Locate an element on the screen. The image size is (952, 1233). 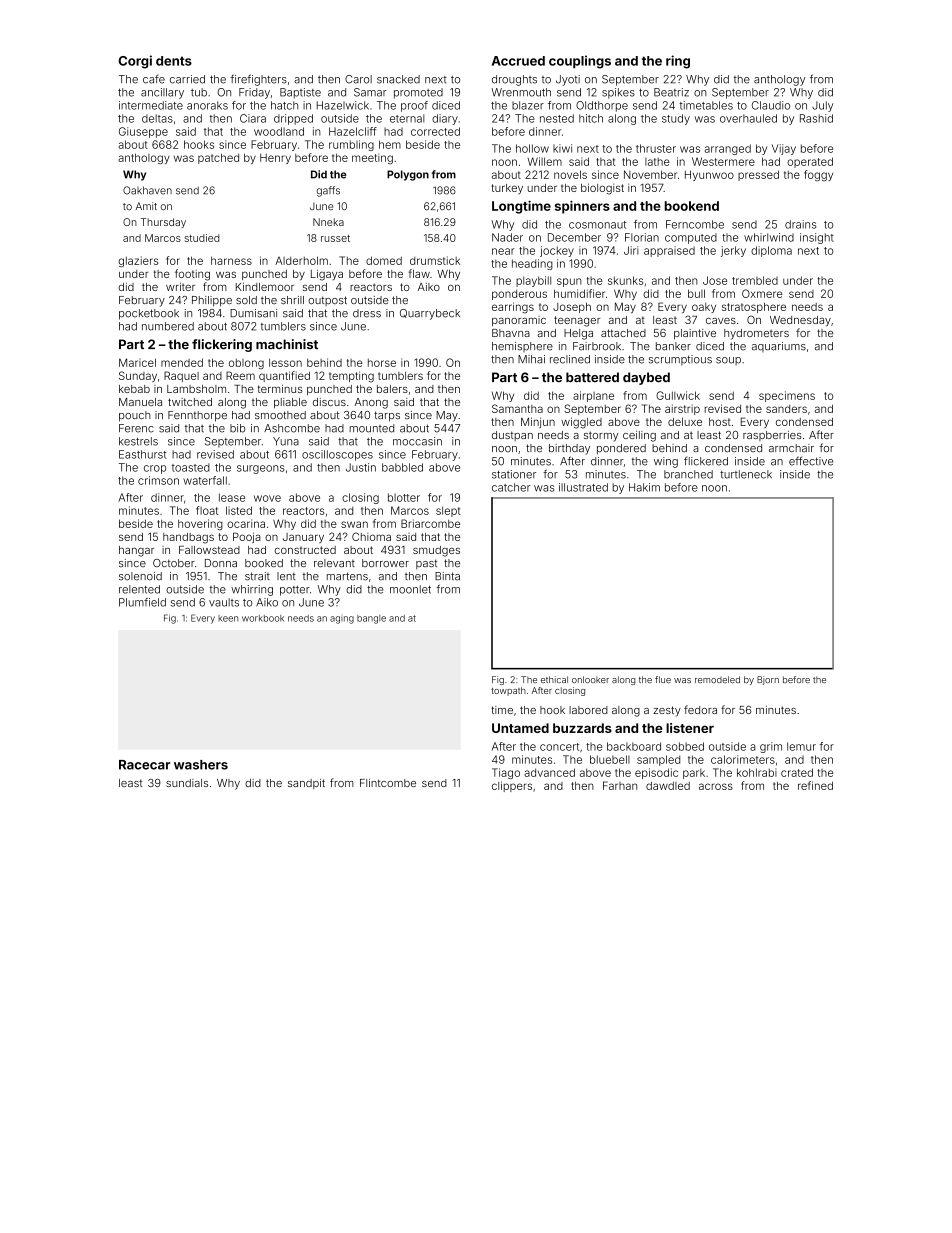
refined is located at coordinates (815, 785).
